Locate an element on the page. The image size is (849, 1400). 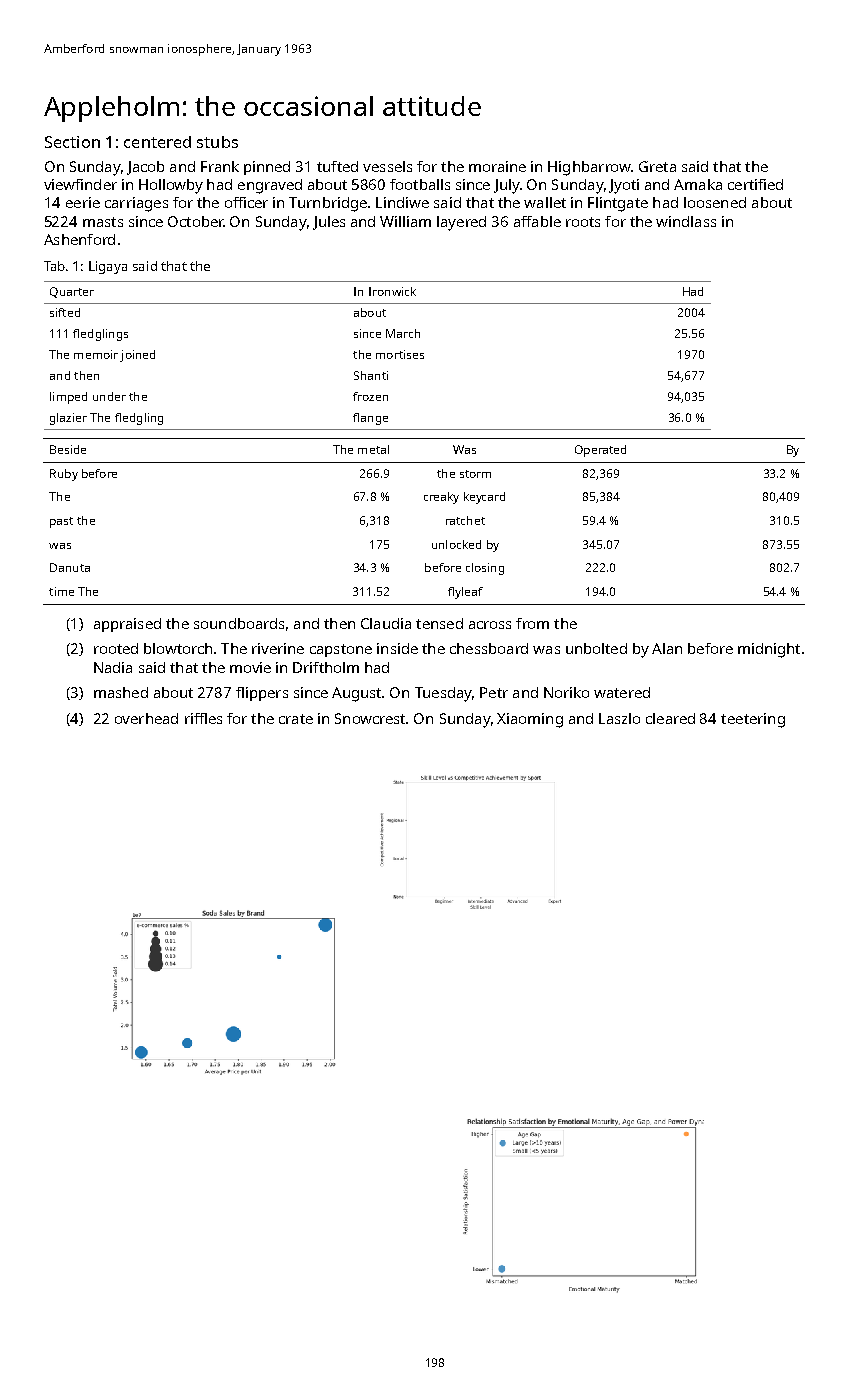
watered is located at coordinates (622, 692).
